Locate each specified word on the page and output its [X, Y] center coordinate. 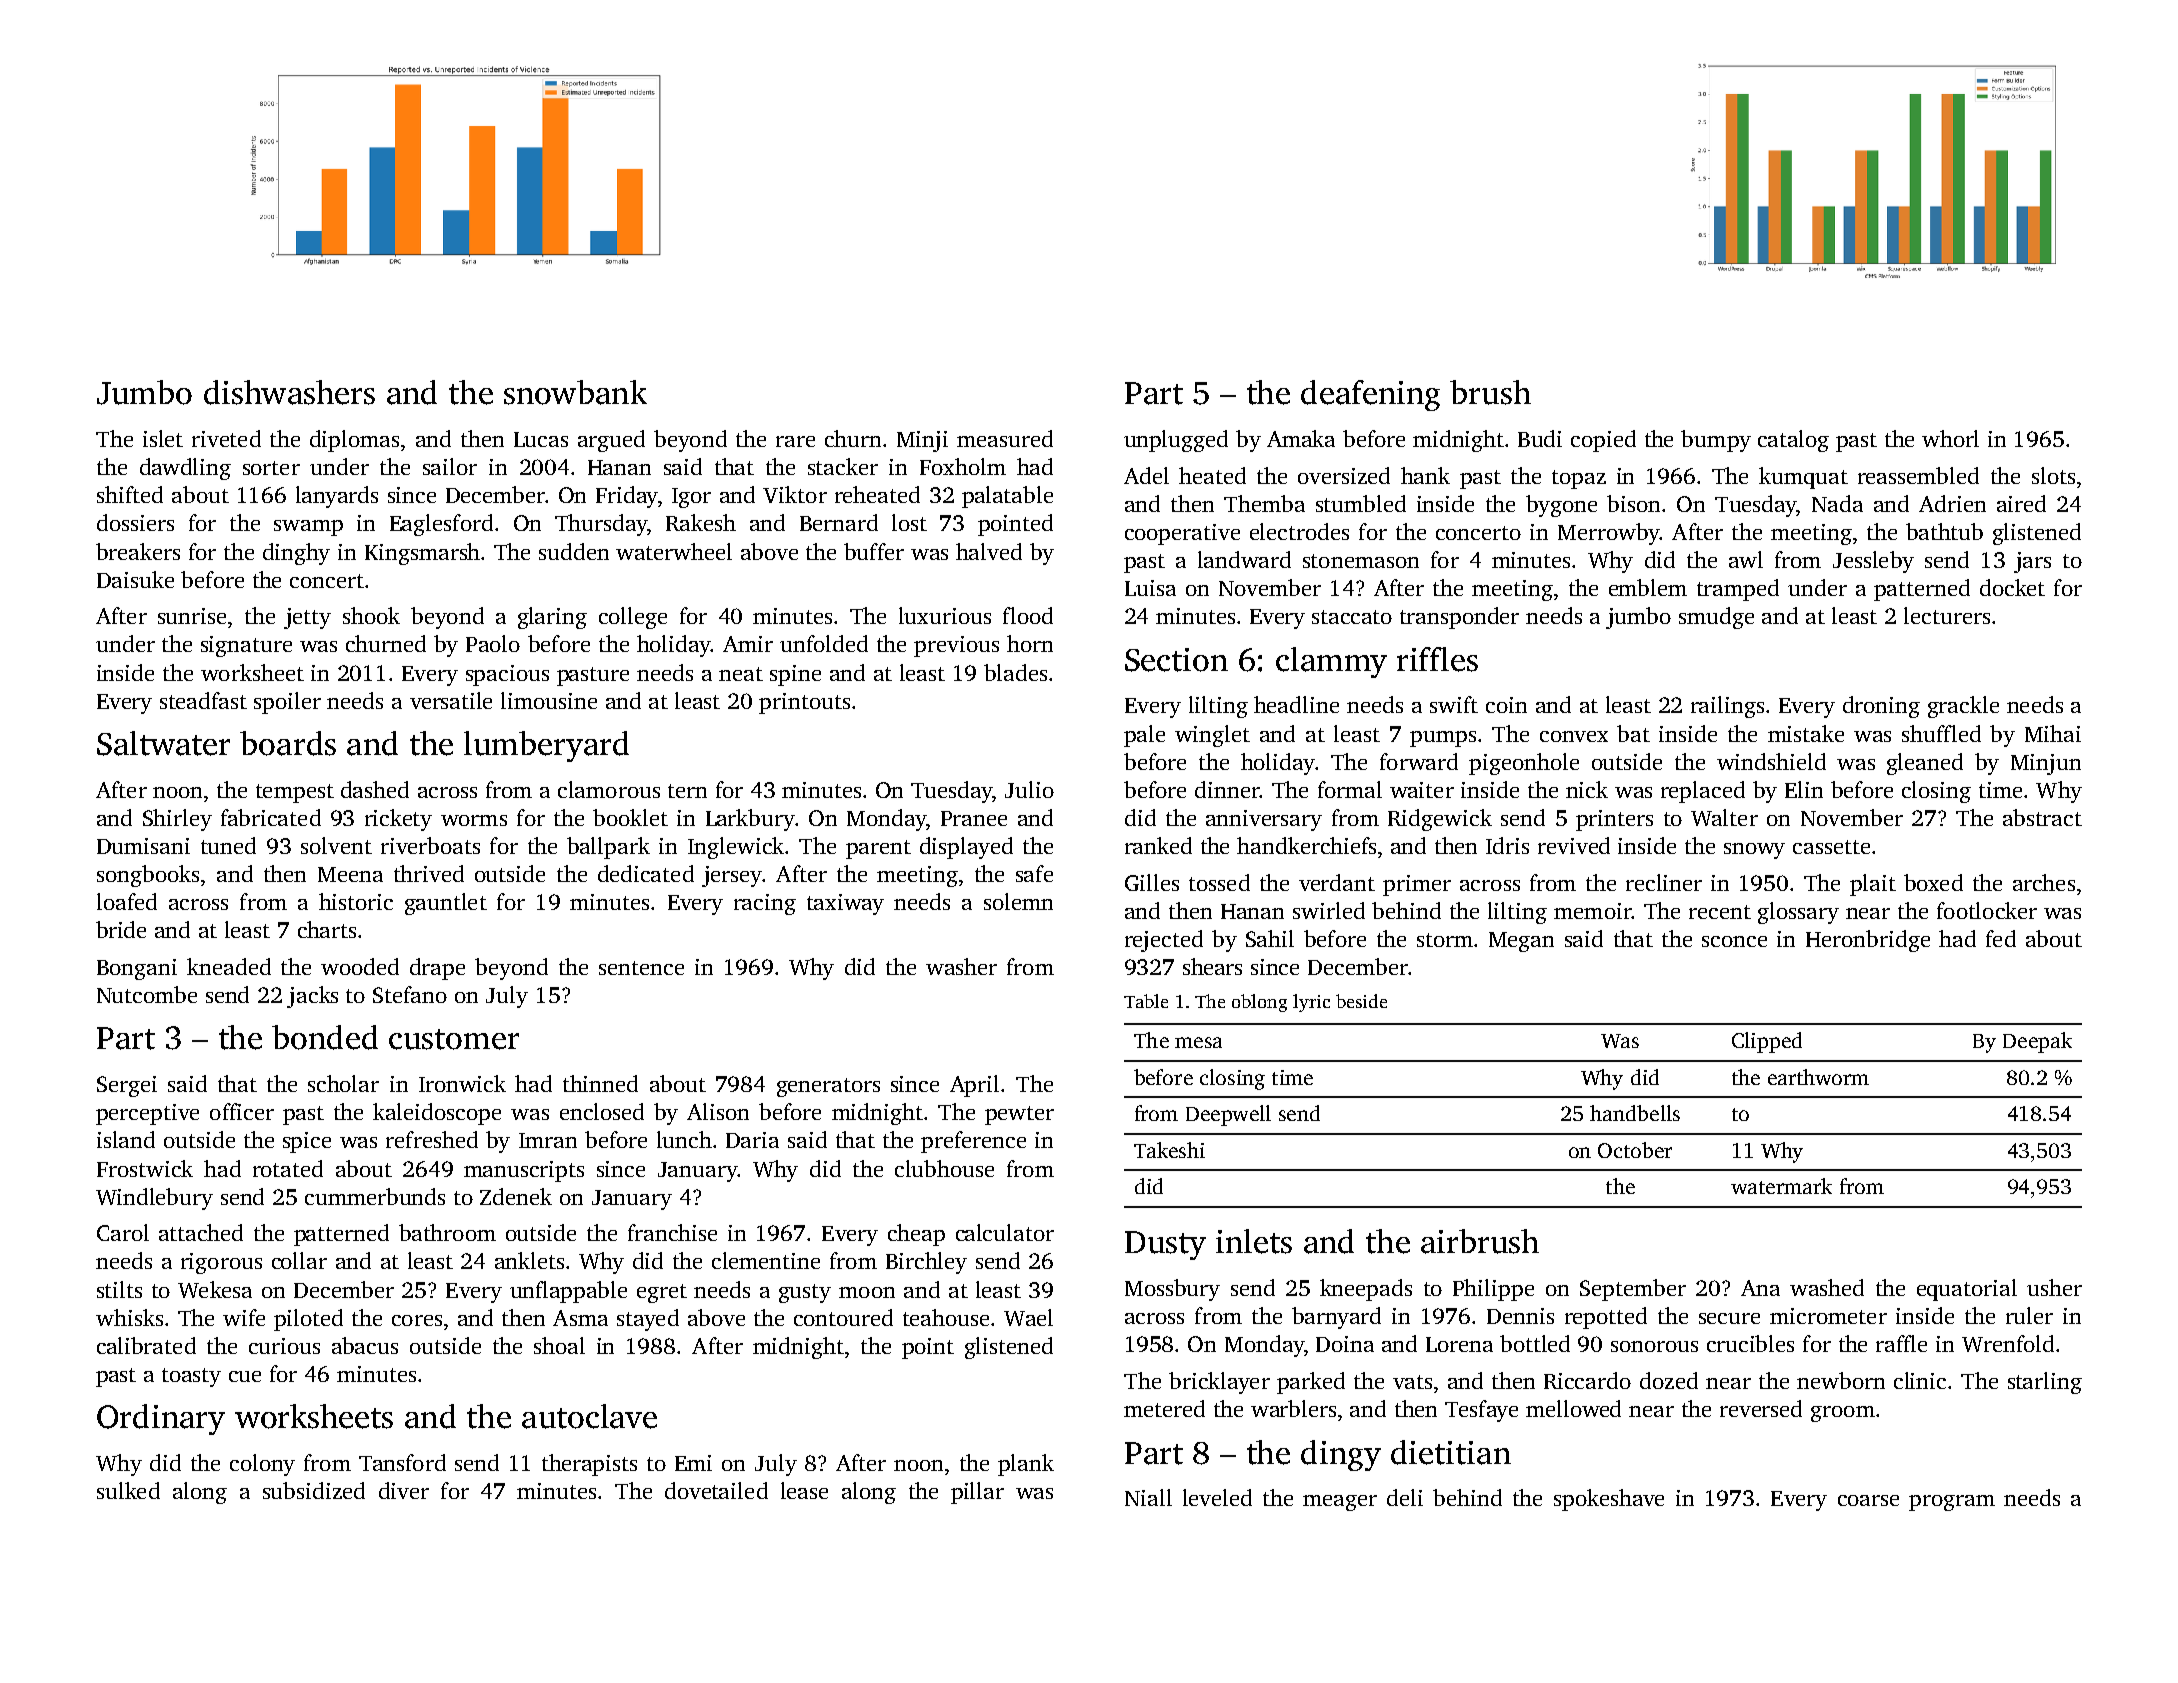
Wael [1028, 1317]
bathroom [447, 1232]
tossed [1219, 882]
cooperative [1182, 534]
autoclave [589, 1416]
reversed [1761, 1408]
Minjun [2046, 764]
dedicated [646, 873]
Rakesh [701, 522]
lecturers [1947, 615]
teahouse [946, 1317]
